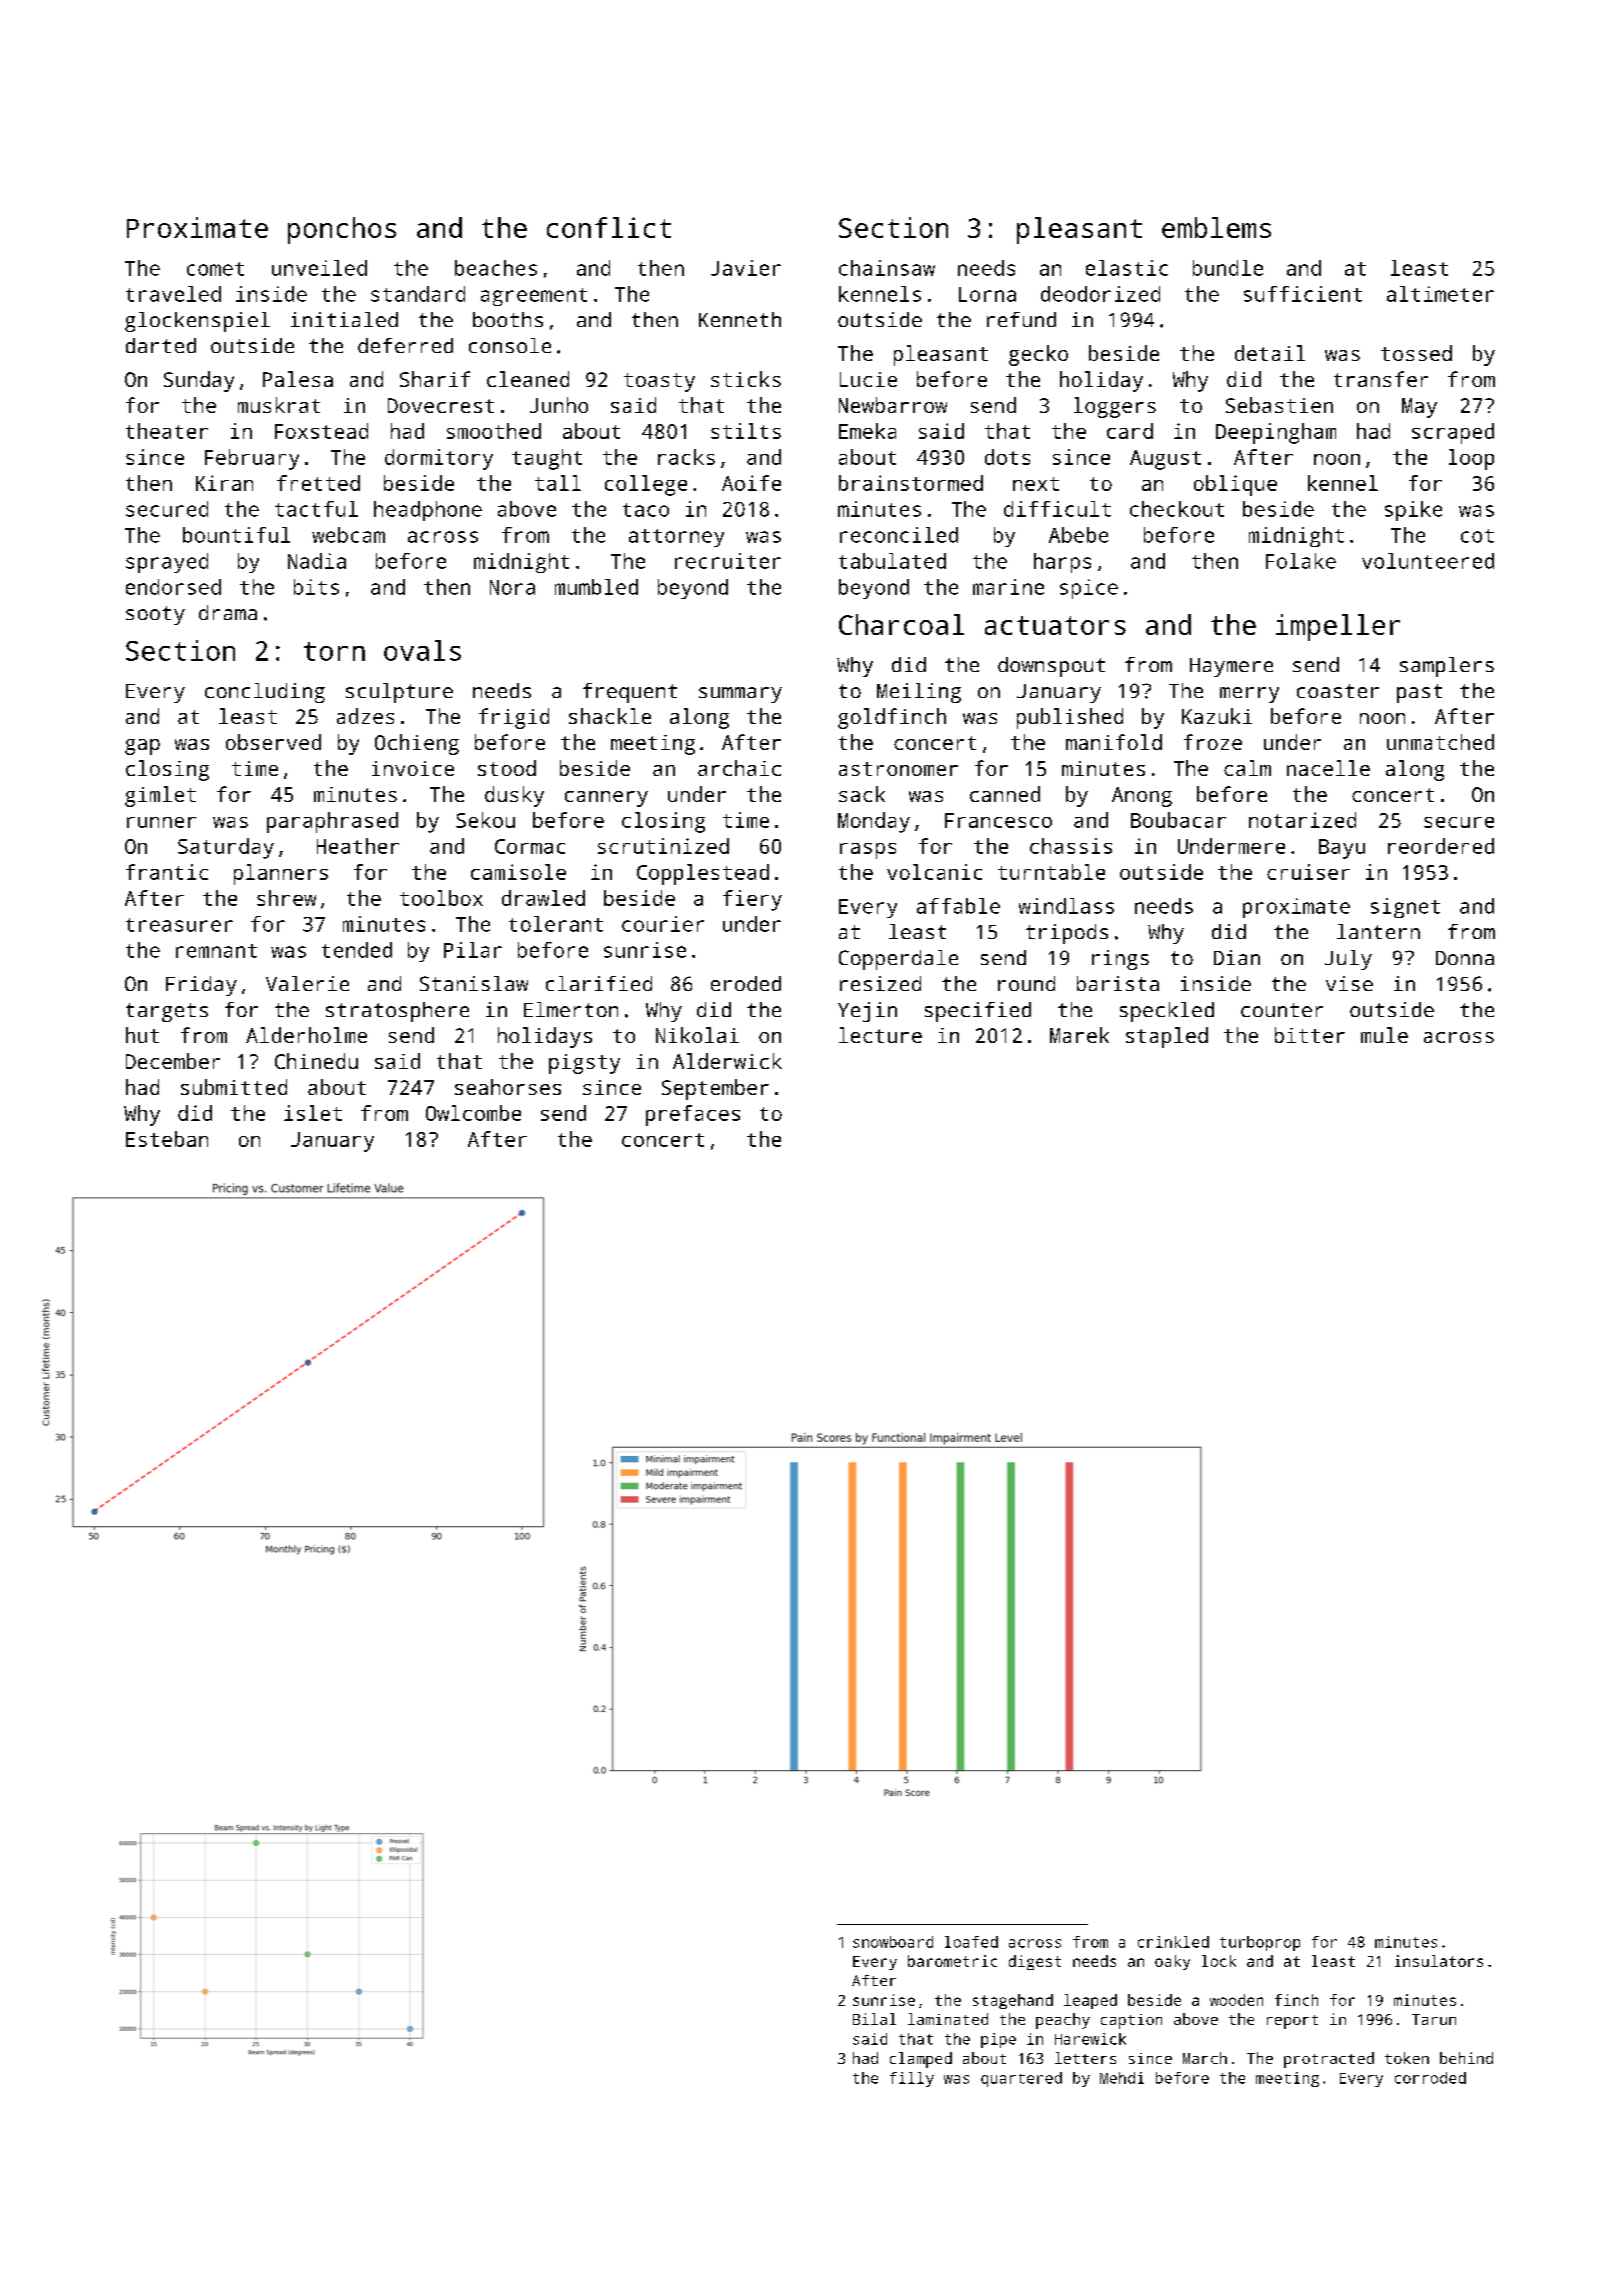 The height and width of the screenshot is (2292, 1620). I want to click on snowboard, so click(893, 1942).
